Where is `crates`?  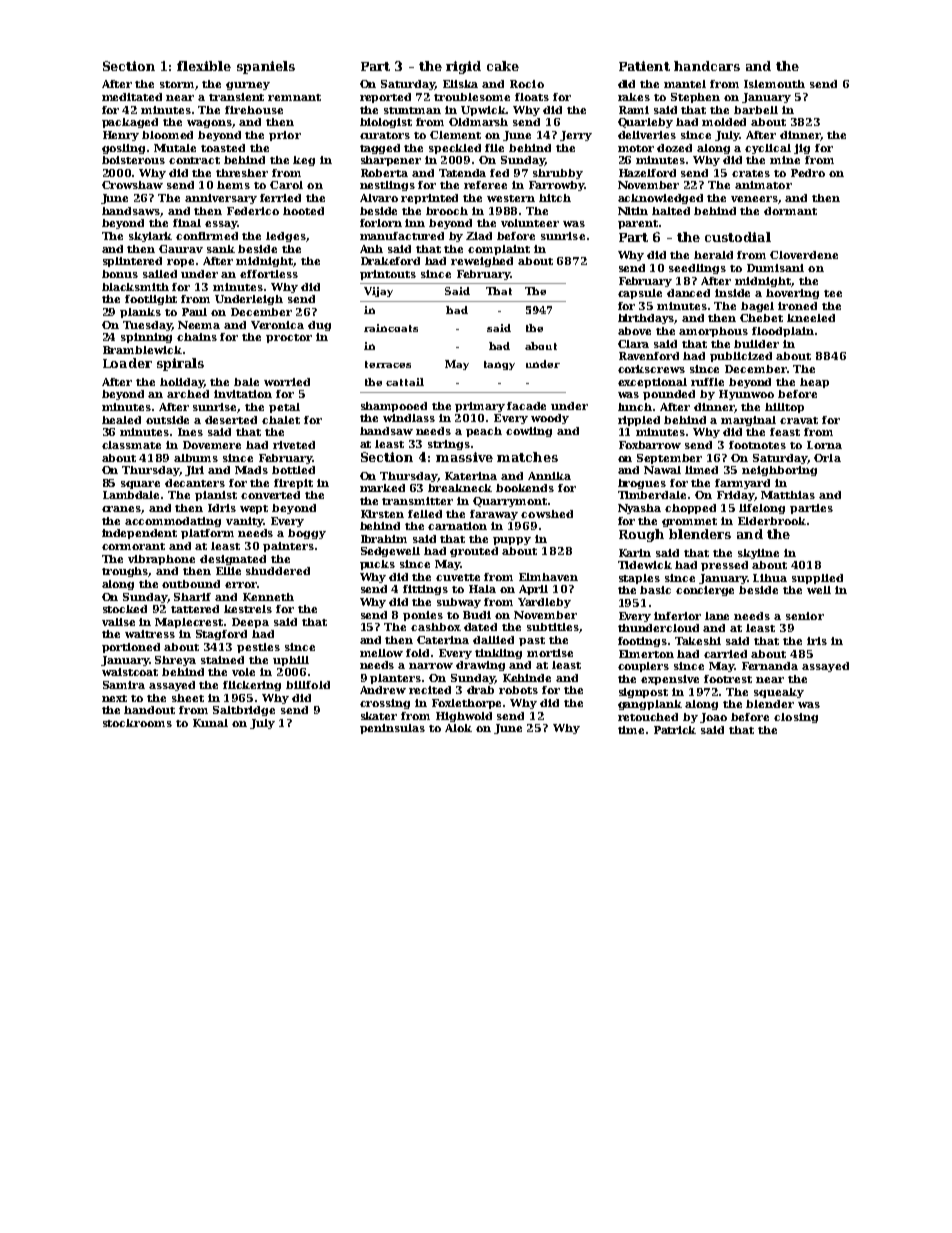 crates is located at coordinates (751, 173).
